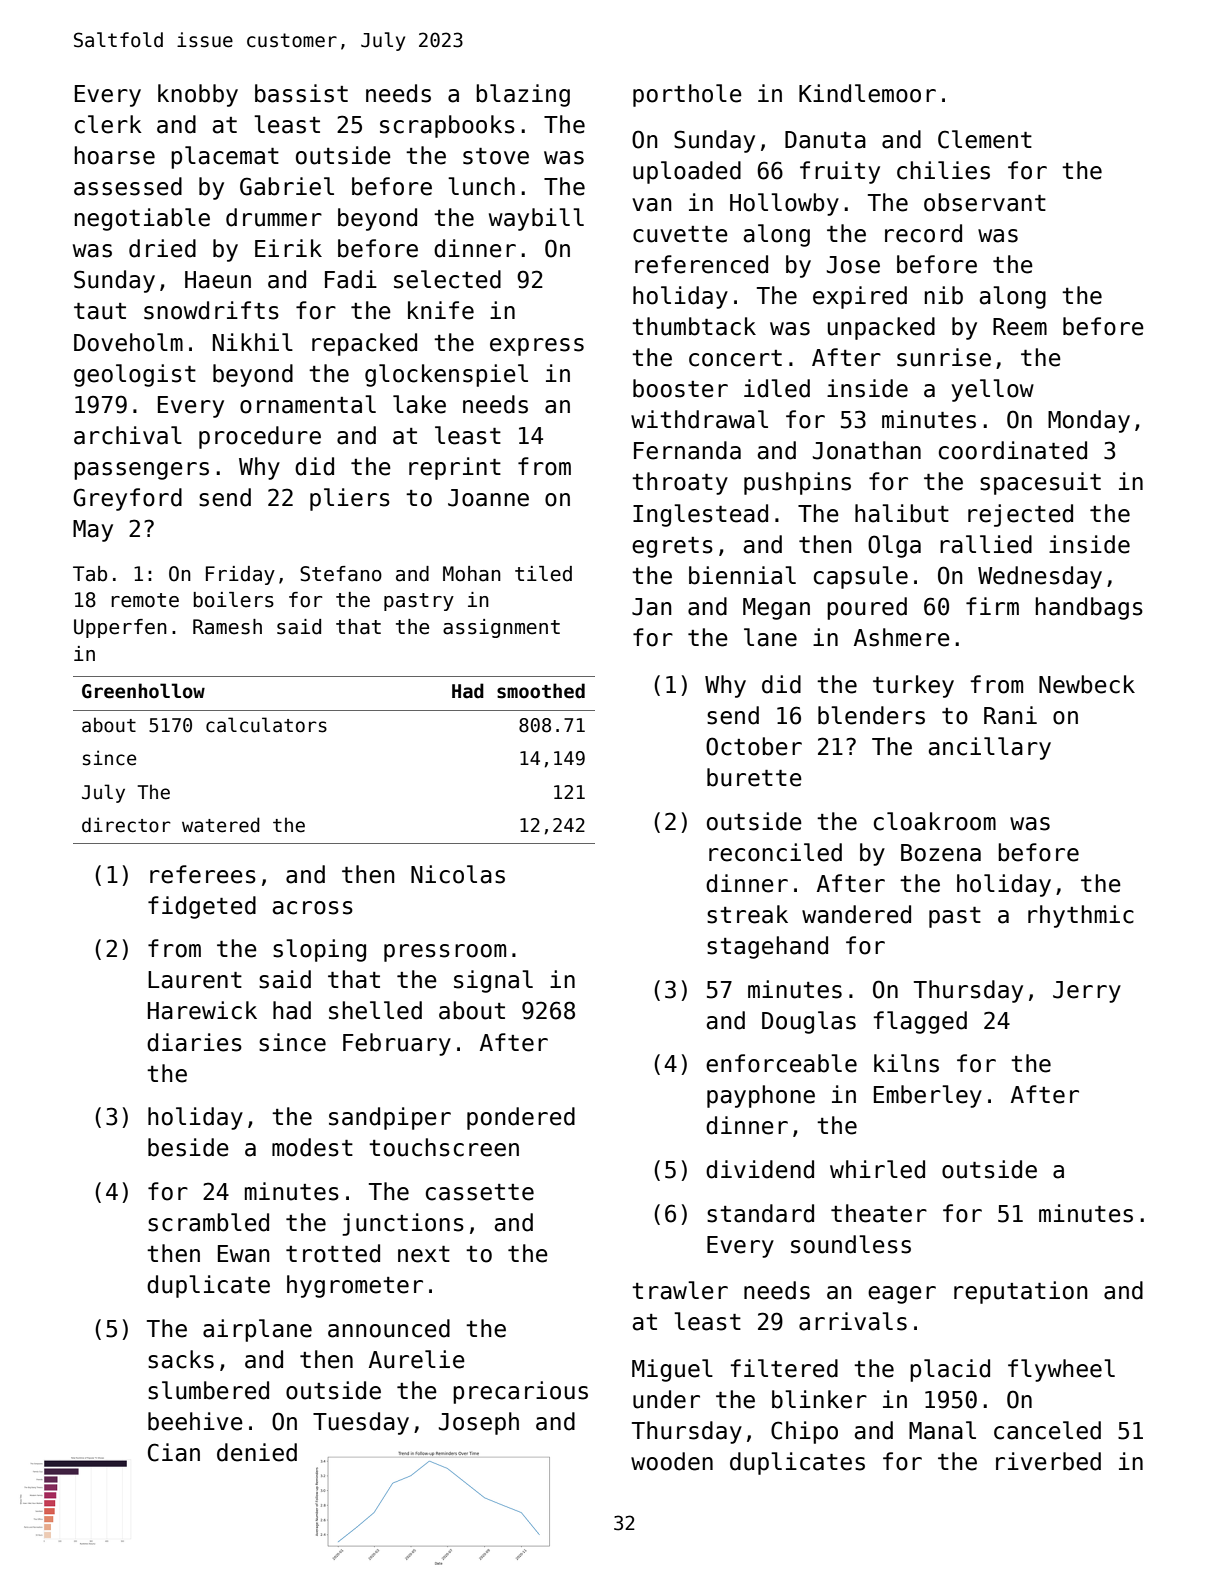 Image resolution: width=1226 pixels, height=1587 pixels. Describe the element at coordinates (944, 295) in the document. I see `nib` at that location.
